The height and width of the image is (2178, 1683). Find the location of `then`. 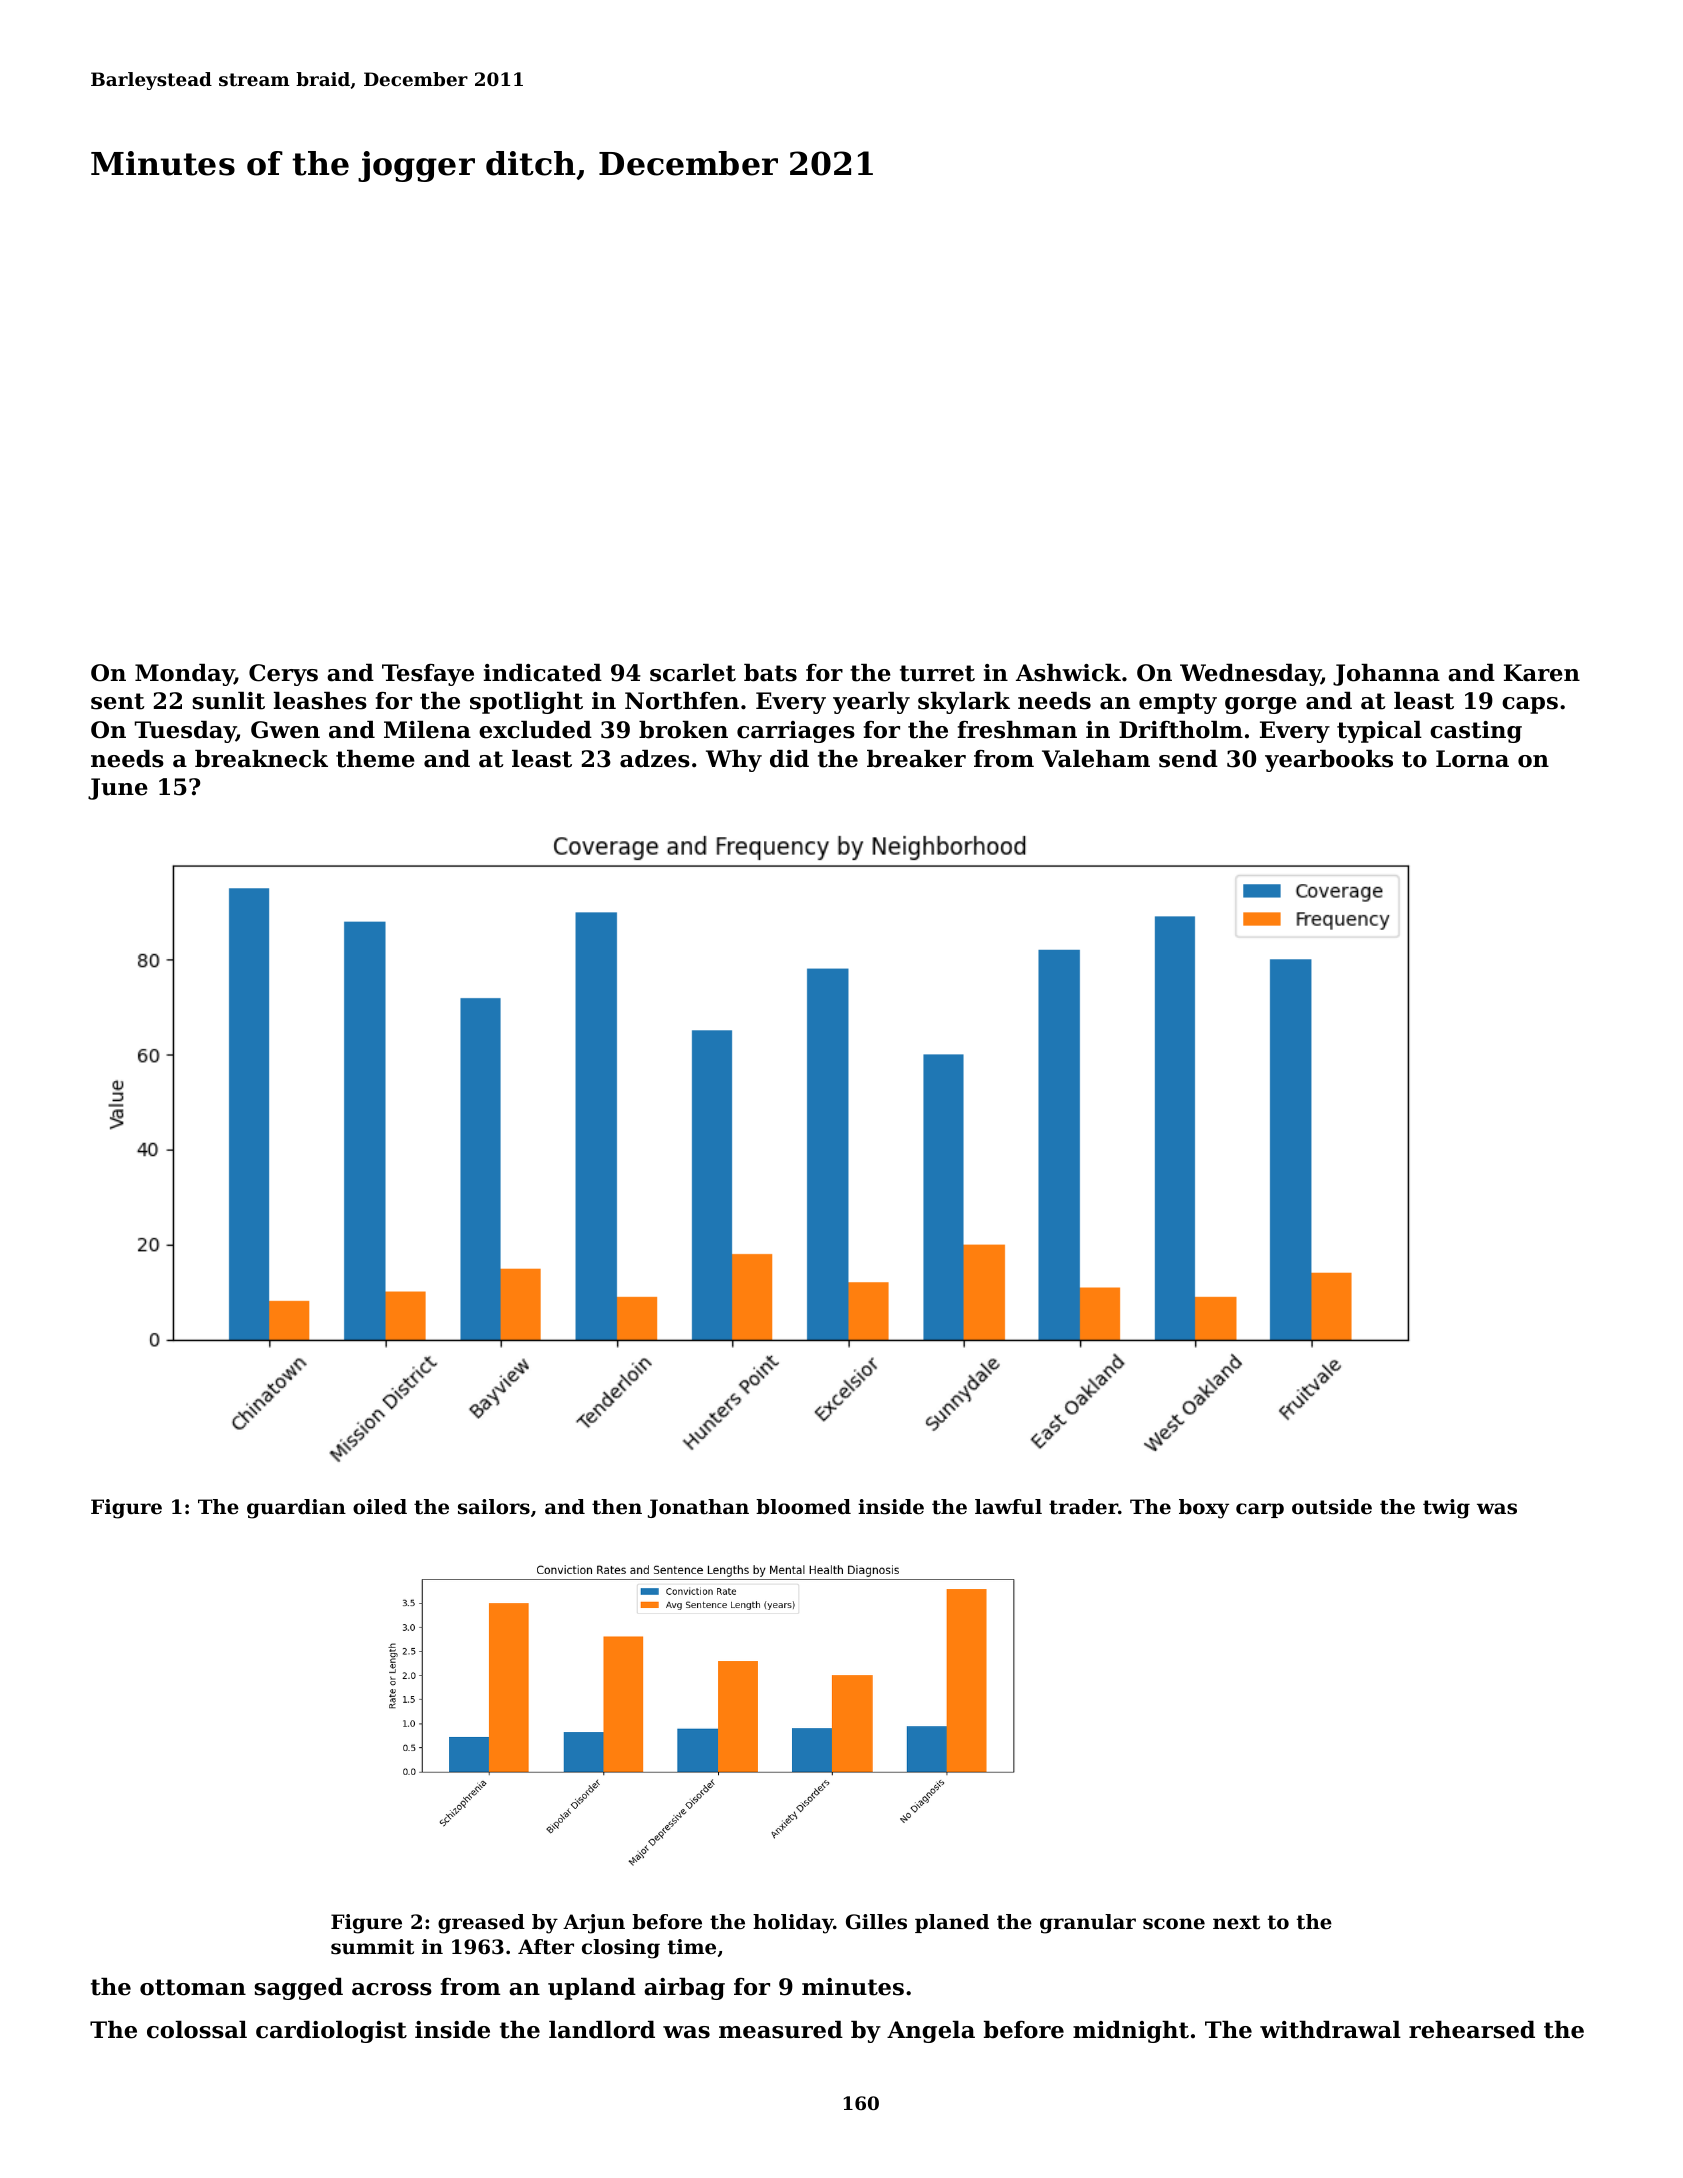

then is located at coordinates (617, 1507).
